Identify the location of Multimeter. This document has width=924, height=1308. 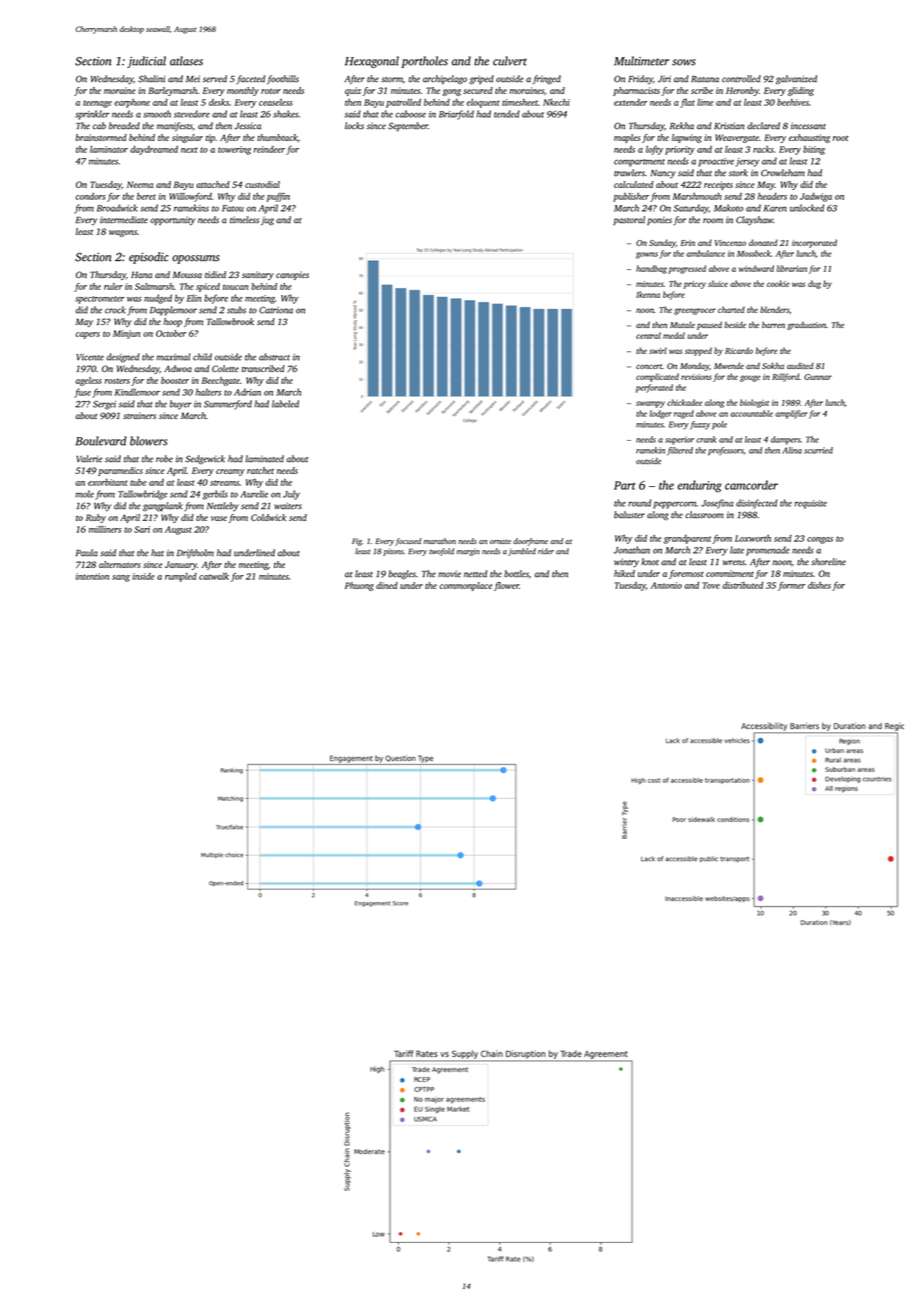
(641, 61).
